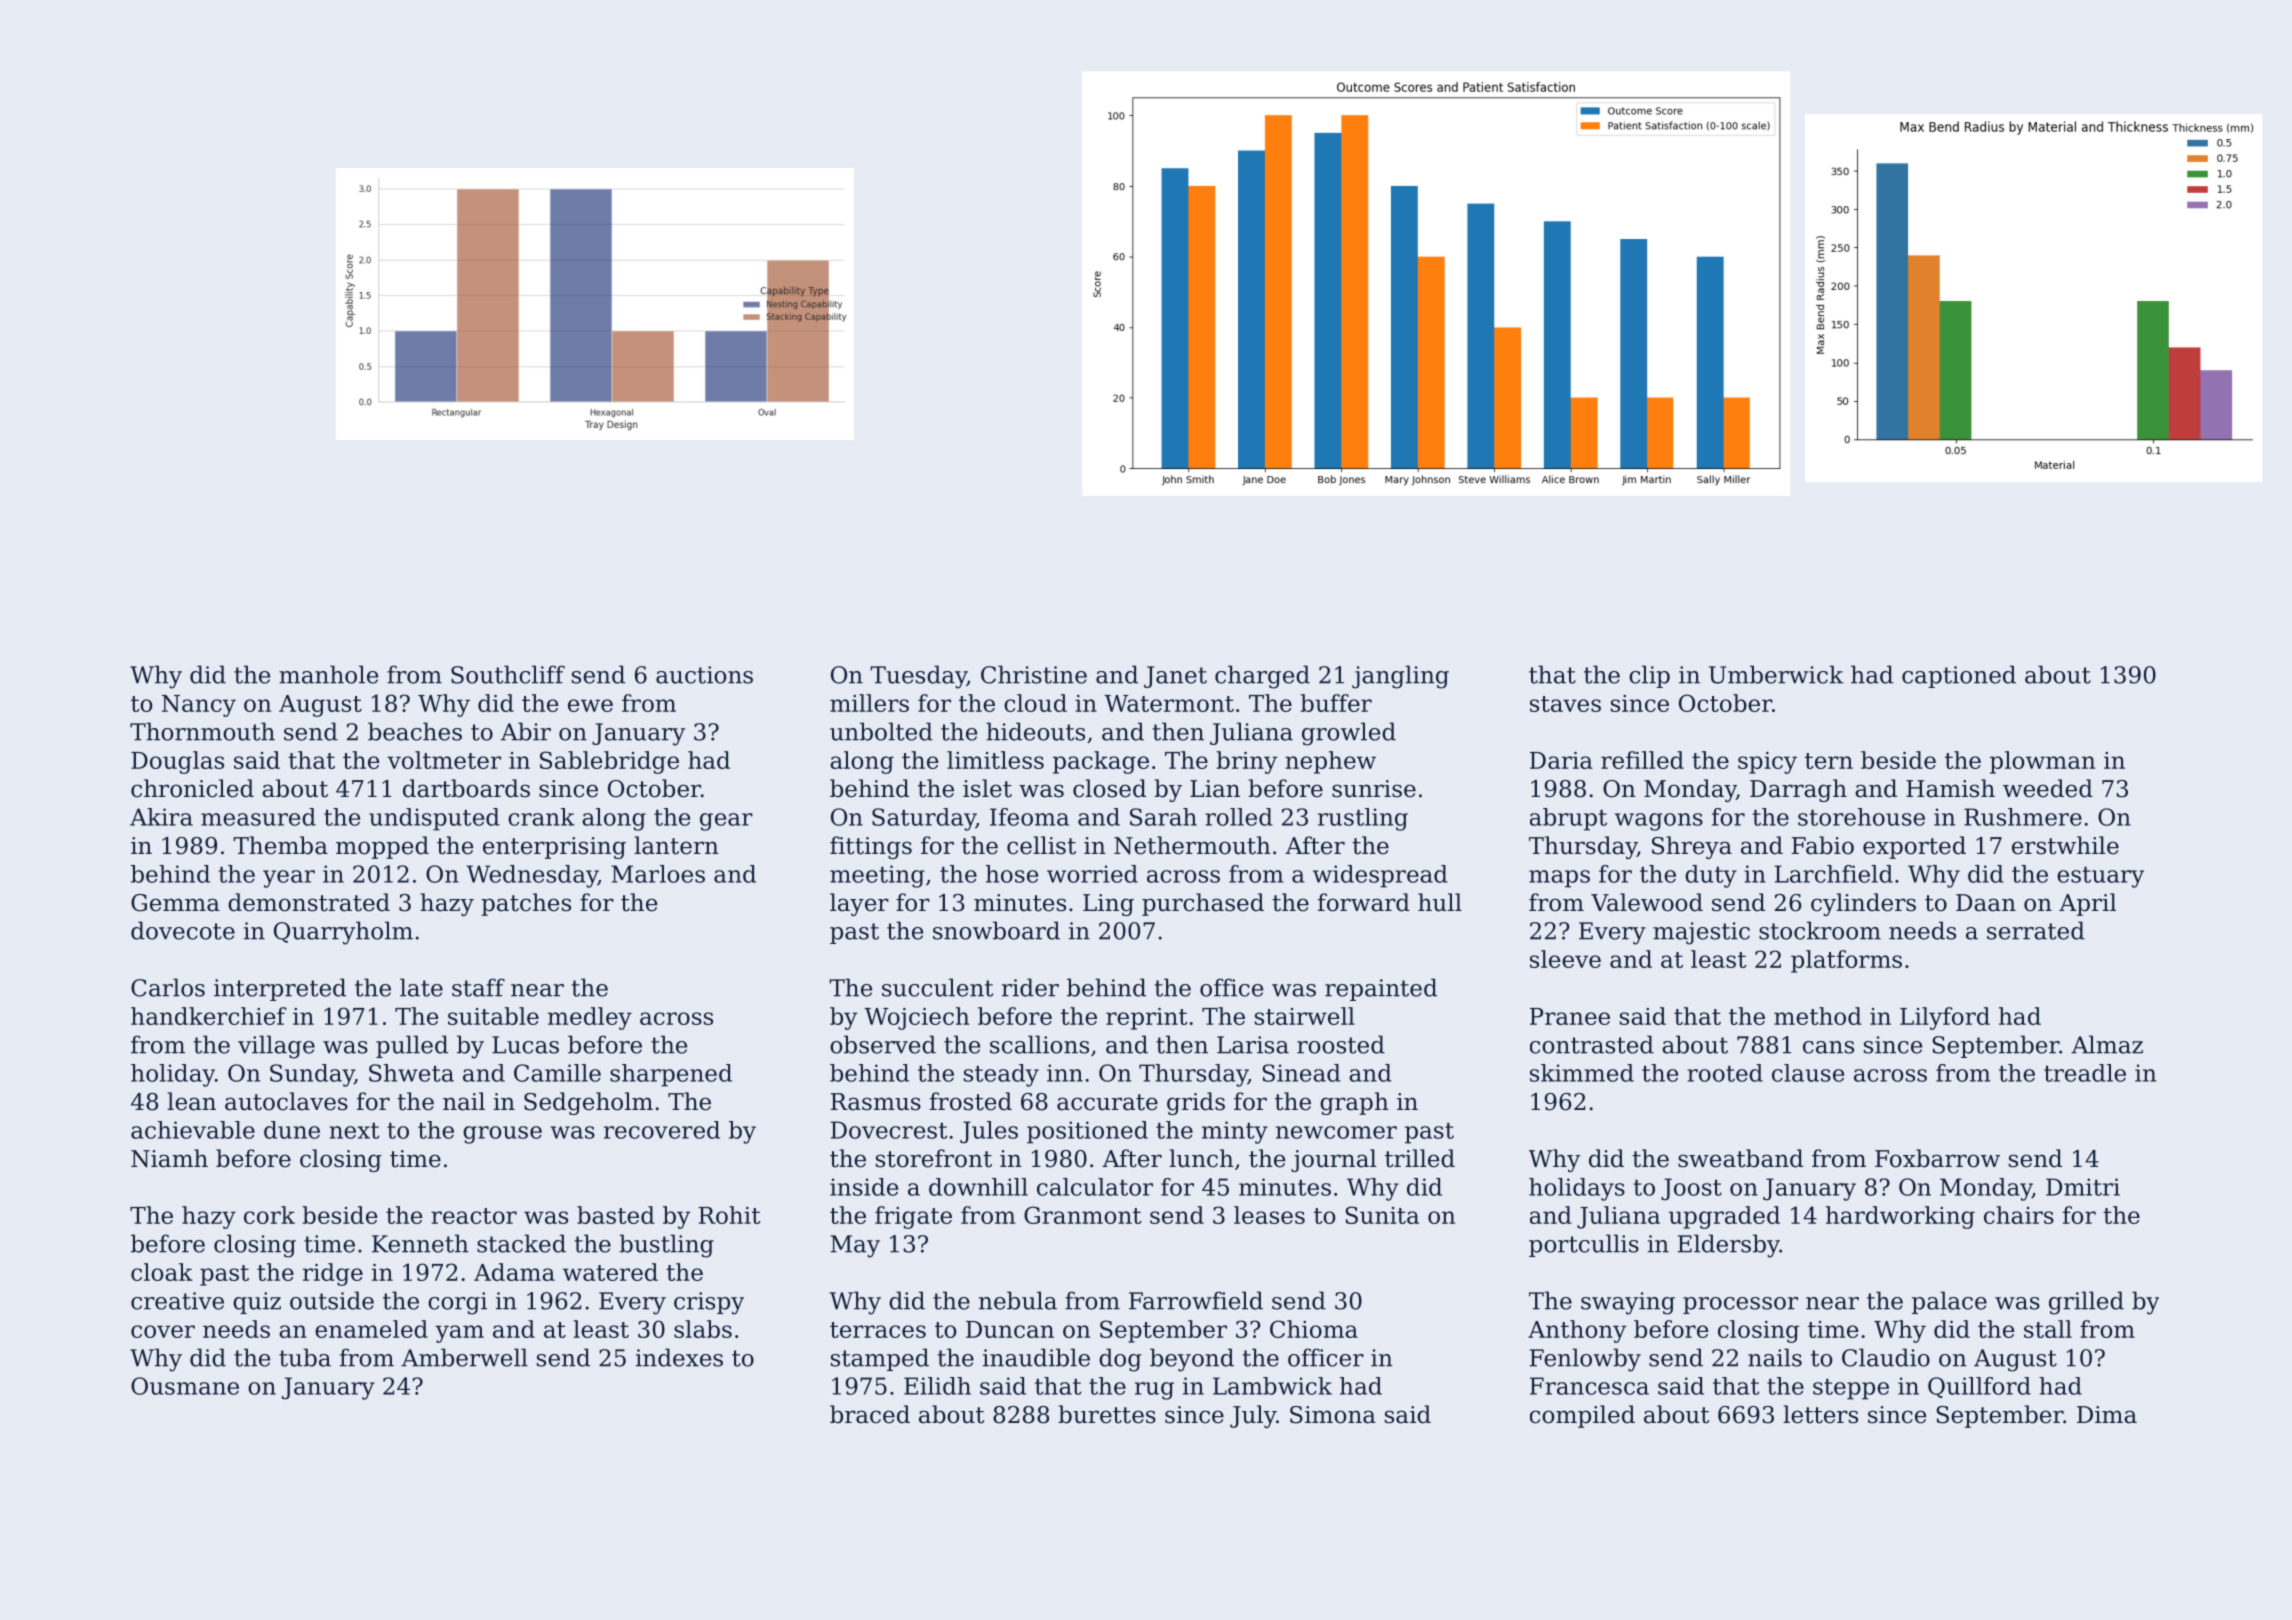 This image has width=2292, height=1620. Describe the element at coordinates (1354, 1103) in the image. I see `graph` at that location.
